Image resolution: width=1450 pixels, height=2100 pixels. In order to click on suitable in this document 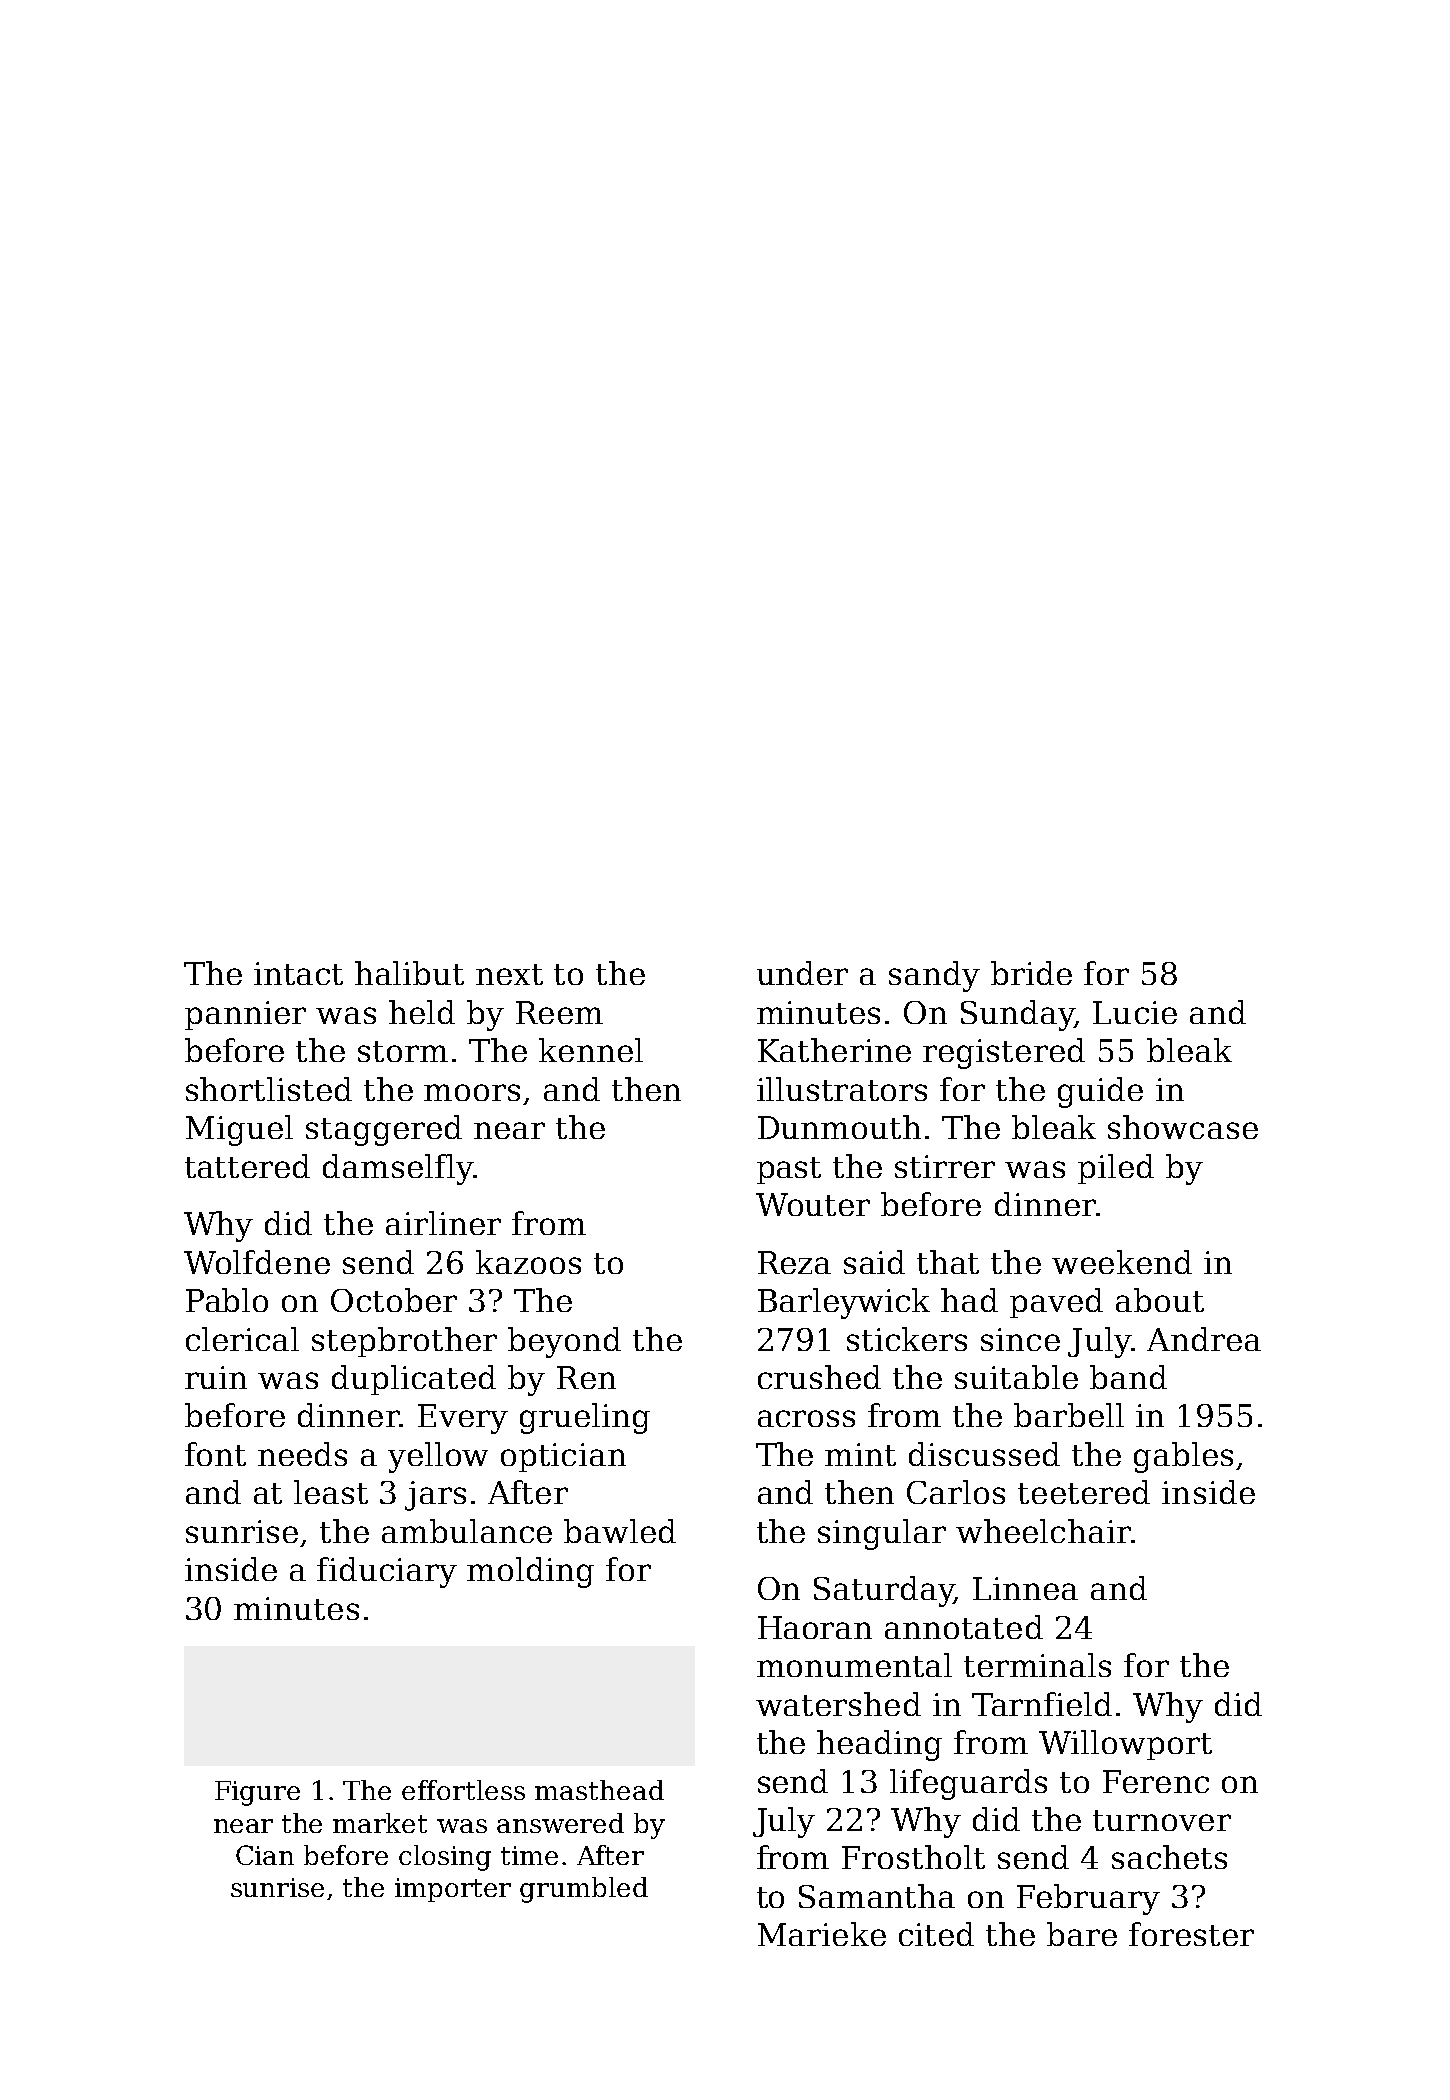, I will do `click(1016, 1377)`.
